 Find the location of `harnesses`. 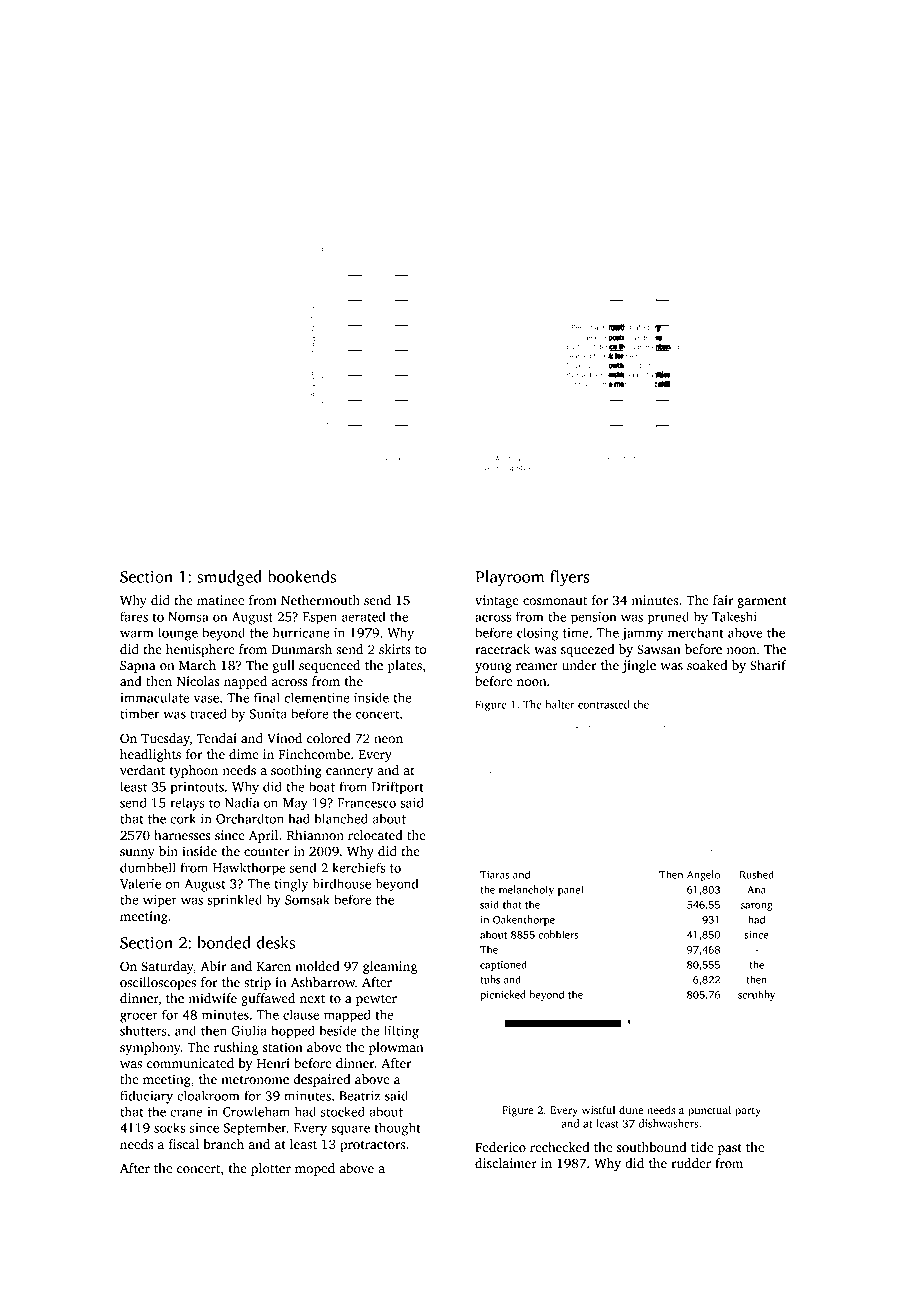

harnesses is located at coordinates (182, 835).
